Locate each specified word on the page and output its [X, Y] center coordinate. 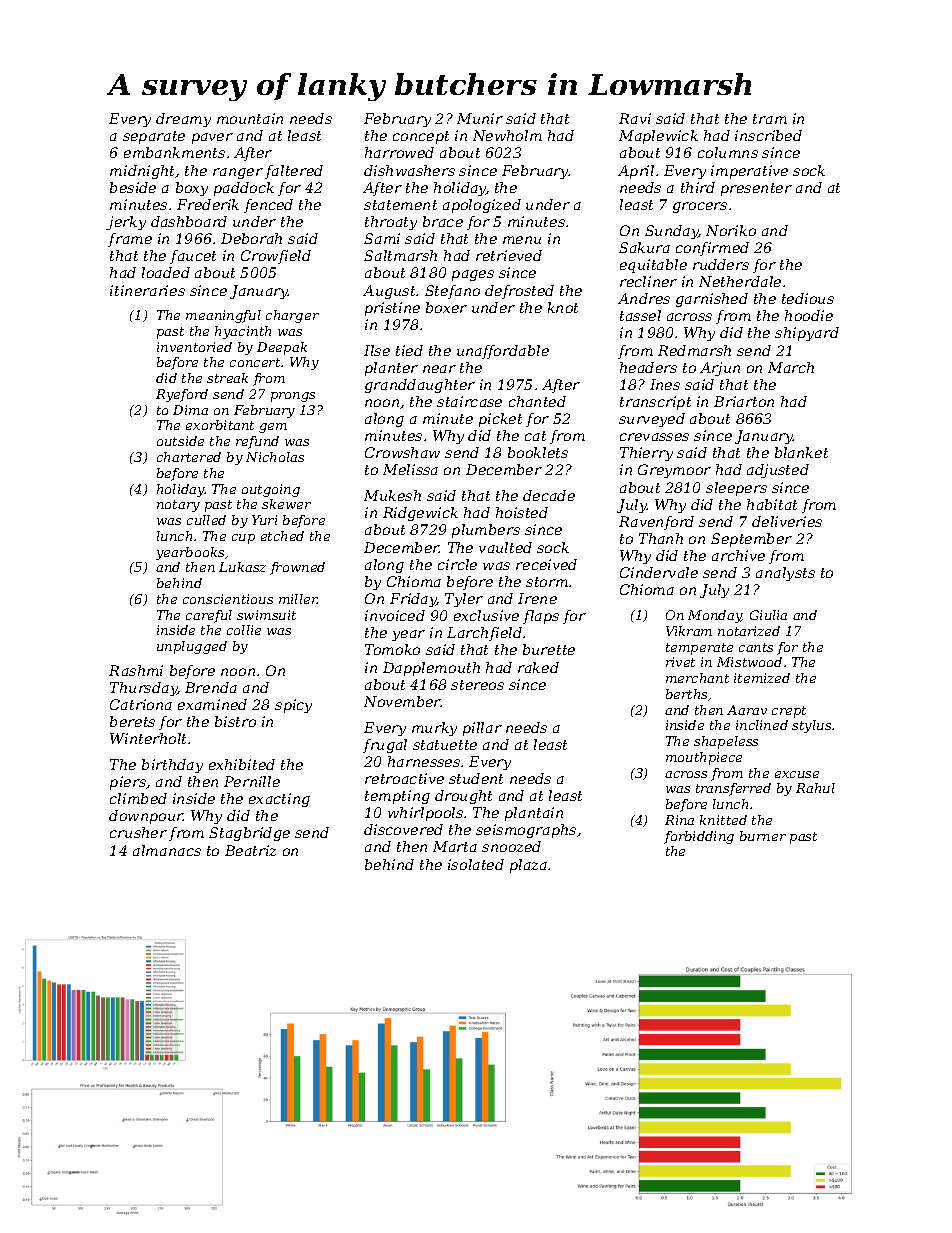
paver [212, 138]
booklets [538, 452]
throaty [391, 223]
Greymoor [674, 471]
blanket [801, 452]
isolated [476, 864]
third [698, 187]
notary [178, 506]
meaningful [223, 316]
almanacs [167, 850]
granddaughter [420, 386]
